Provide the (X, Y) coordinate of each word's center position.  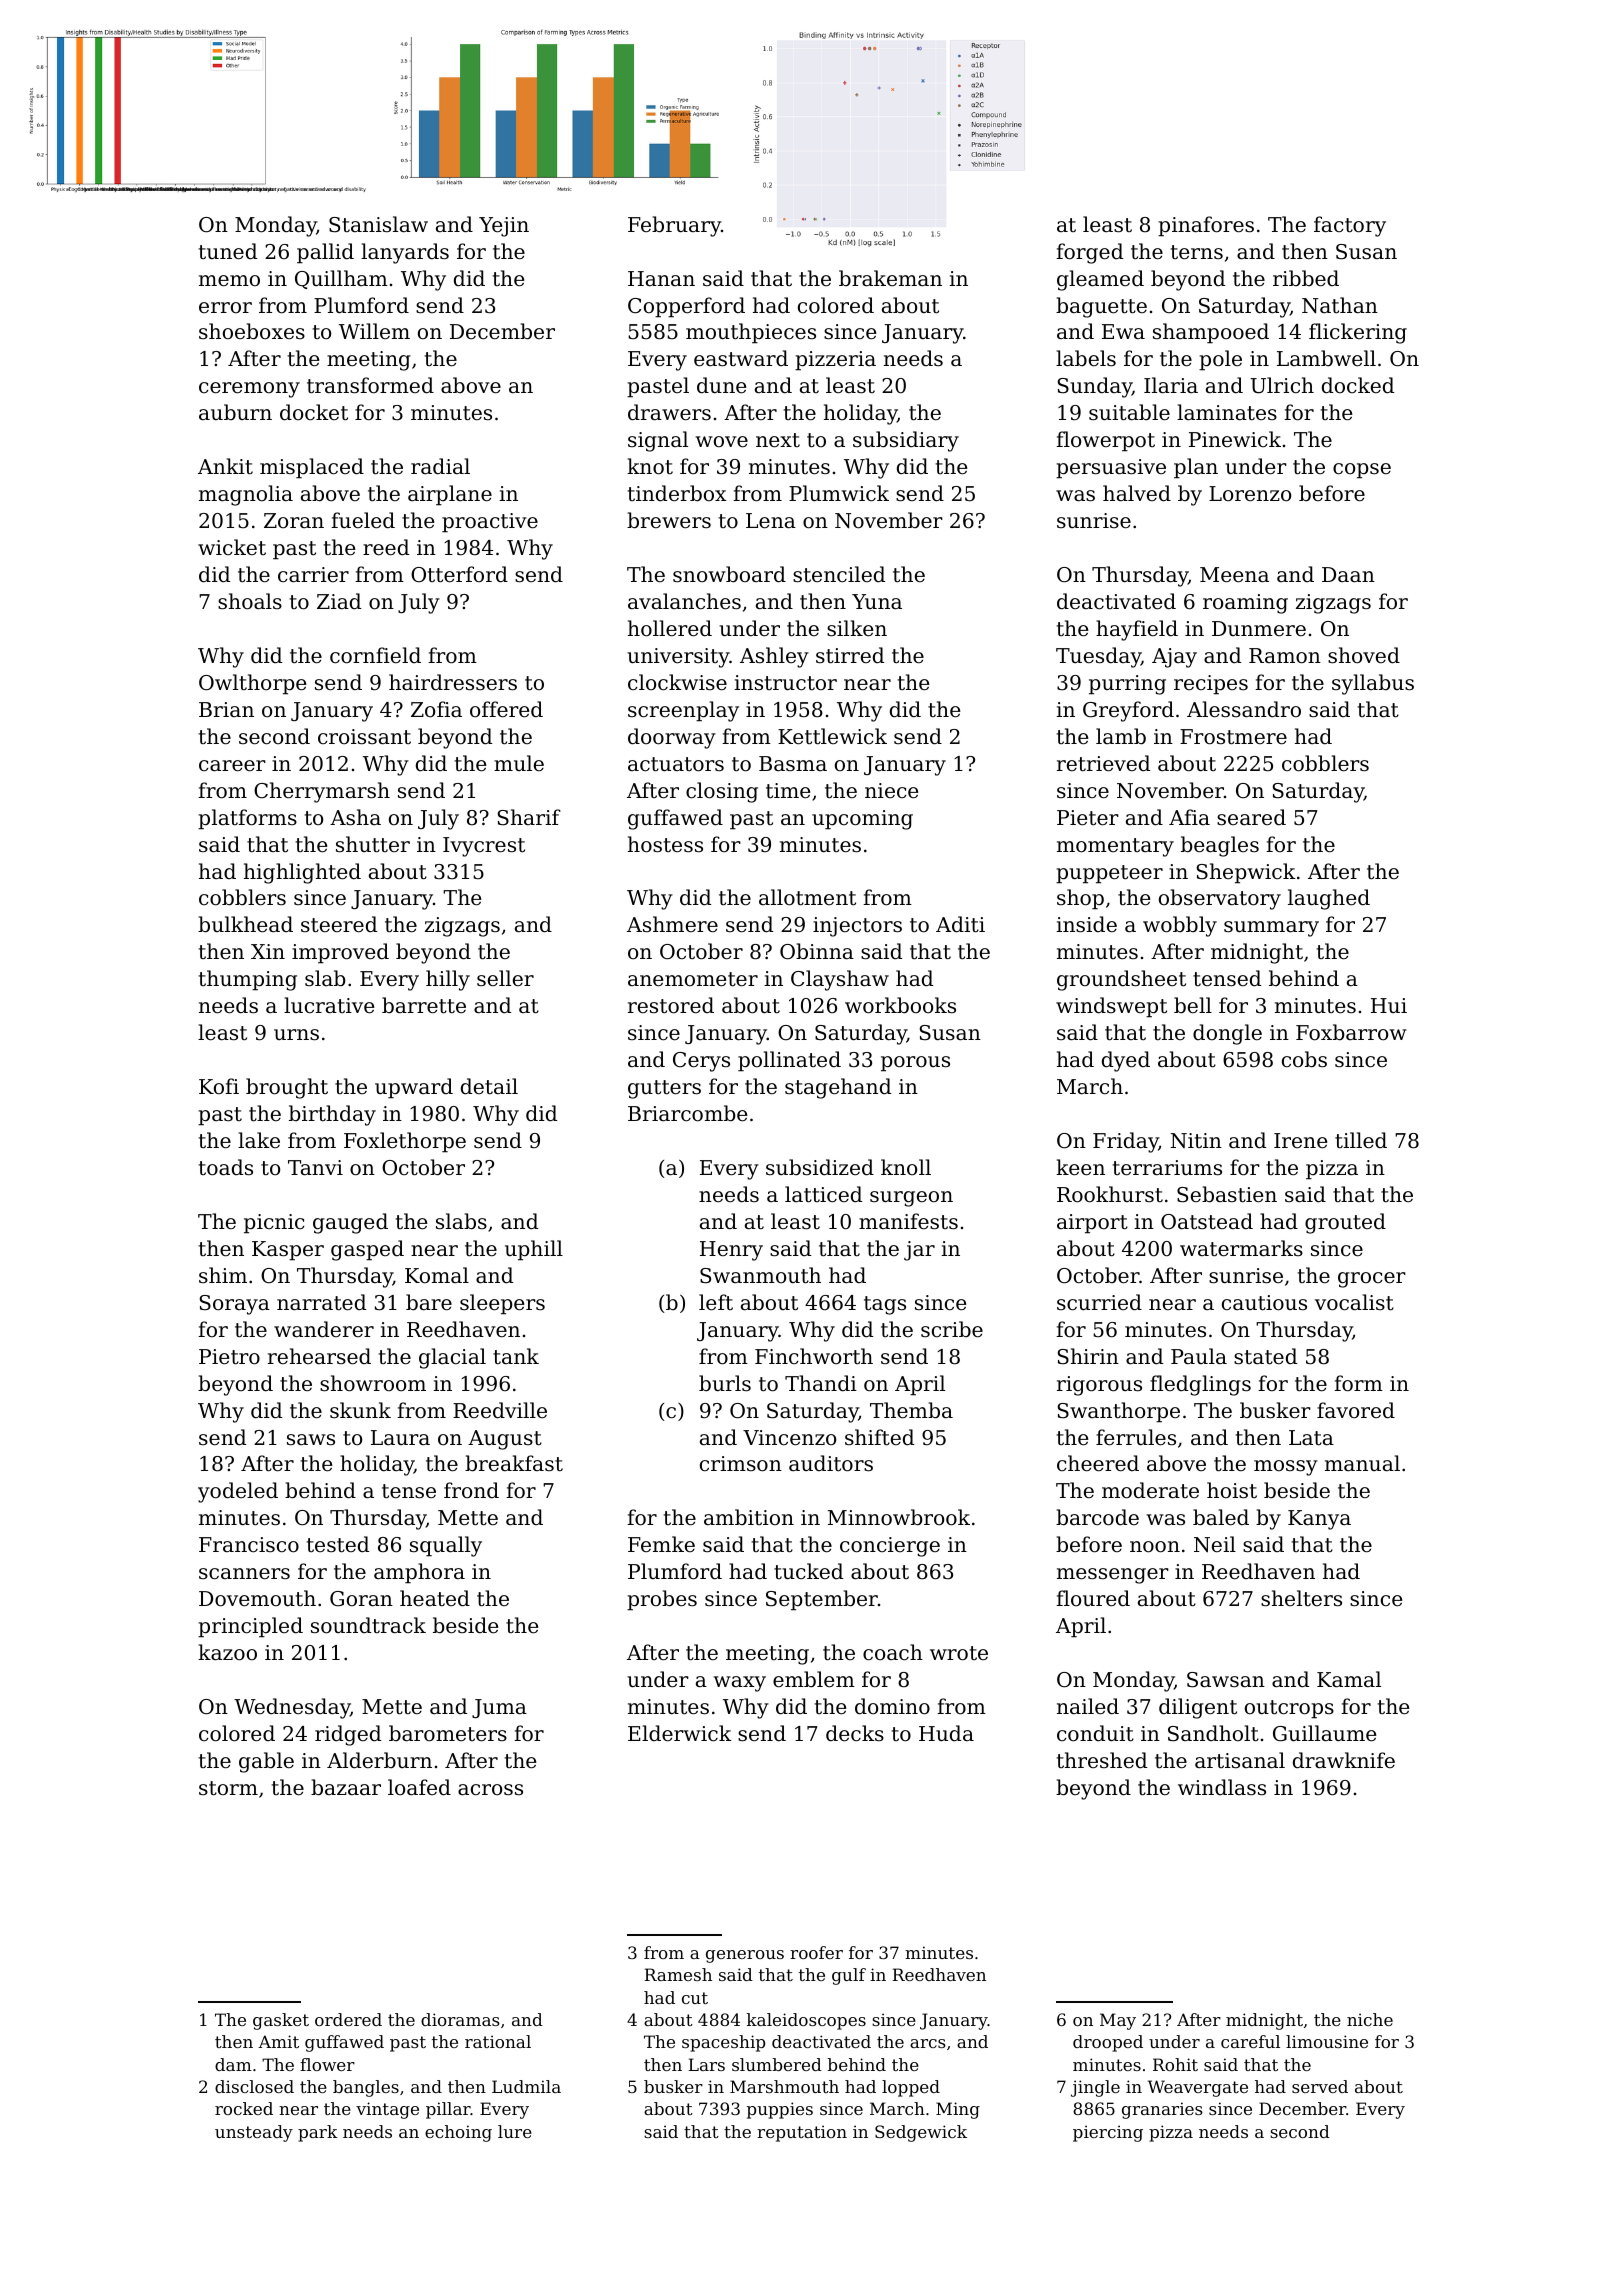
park (318, 2133)
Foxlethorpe (405, 1142)
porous (915, 1064)
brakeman (890, 278)
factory (1350, 226)
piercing (1108, 2133)
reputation (802, 2133)
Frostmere (1233, 737)
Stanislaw (378, 224)
